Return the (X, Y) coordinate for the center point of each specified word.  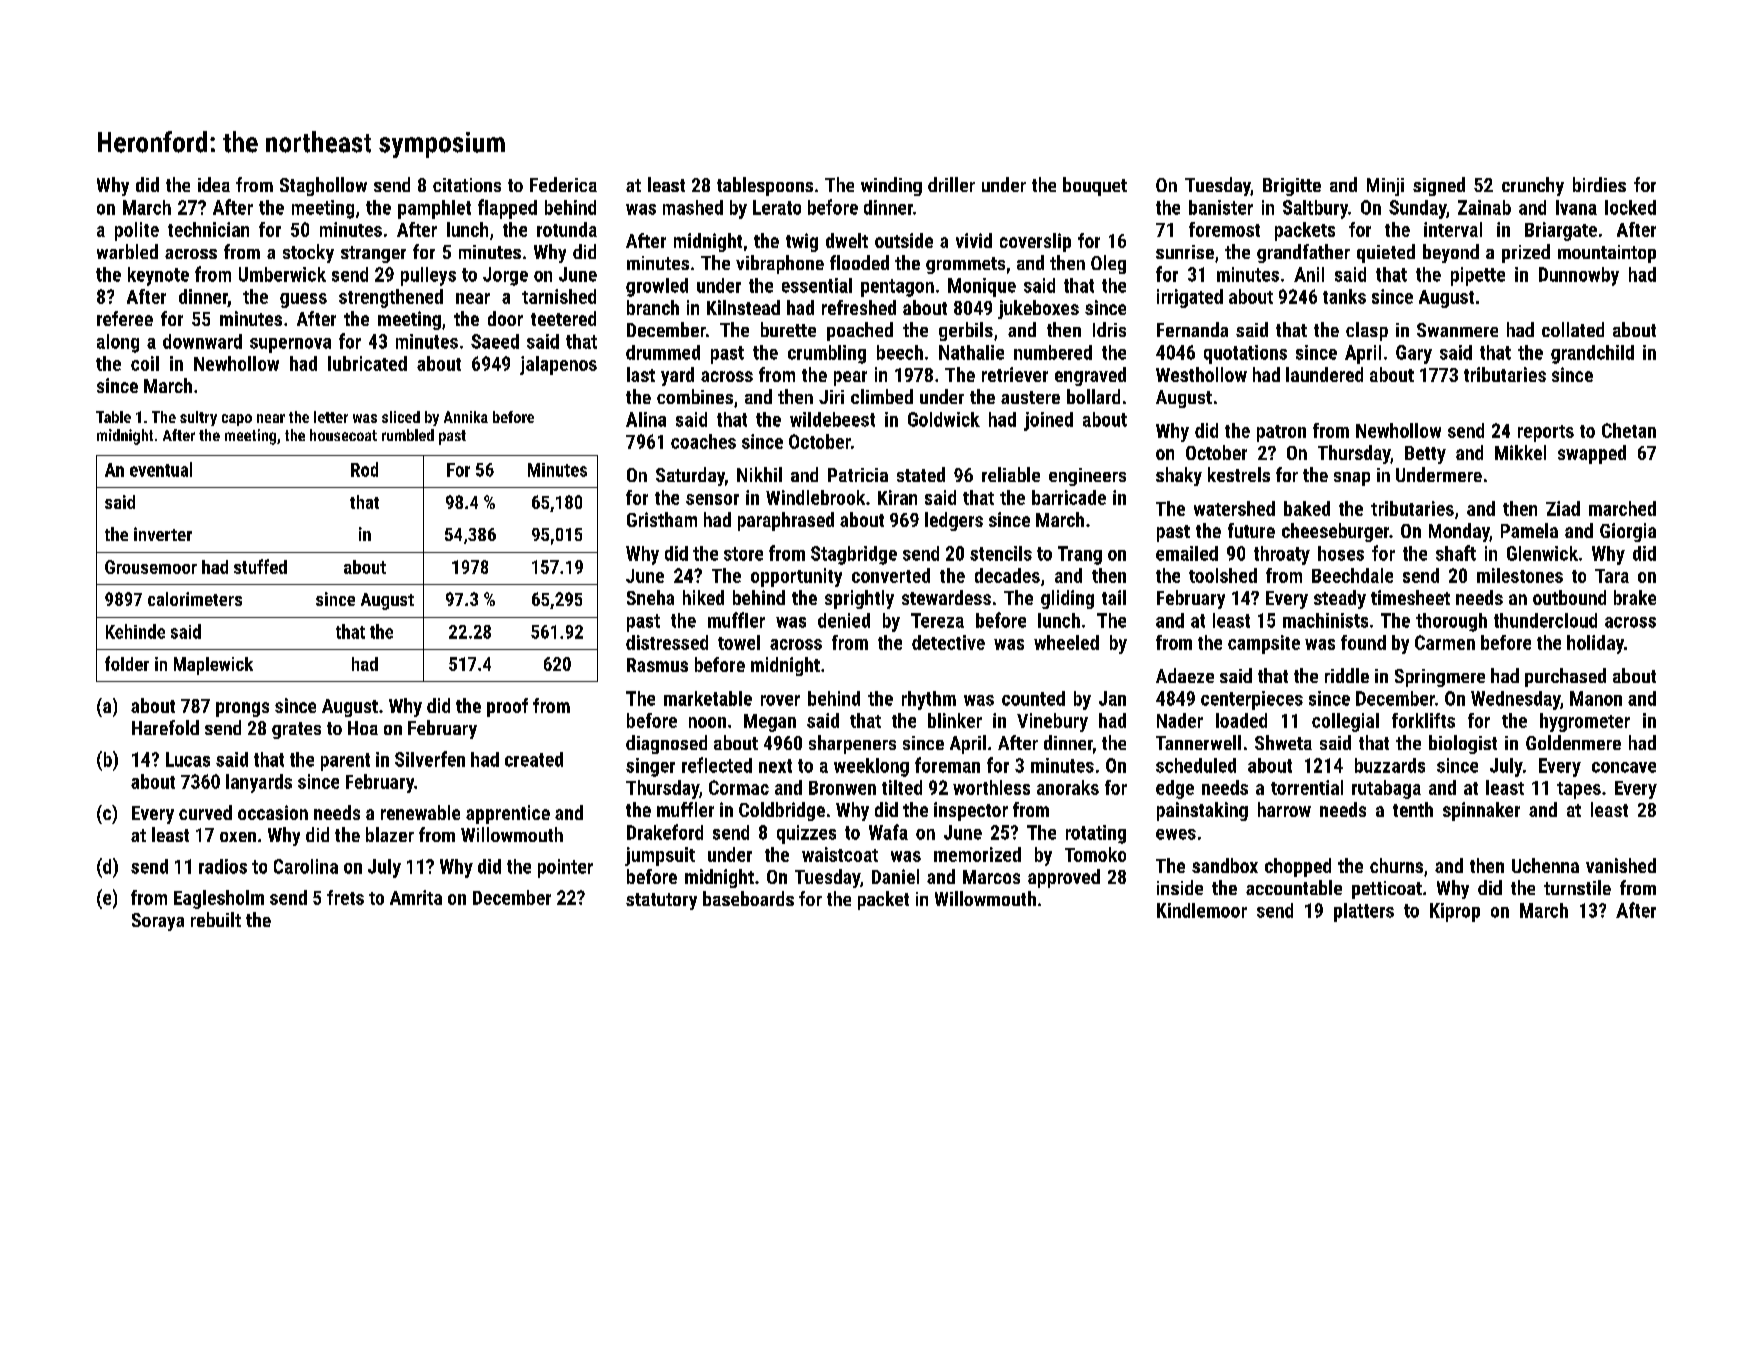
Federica (563, 184)
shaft (1456, 553)
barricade (1069, 497)
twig (802, 242)
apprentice (508, 814)
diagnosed (666, 744)
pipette (1478, 276)
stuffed (260, 566)
